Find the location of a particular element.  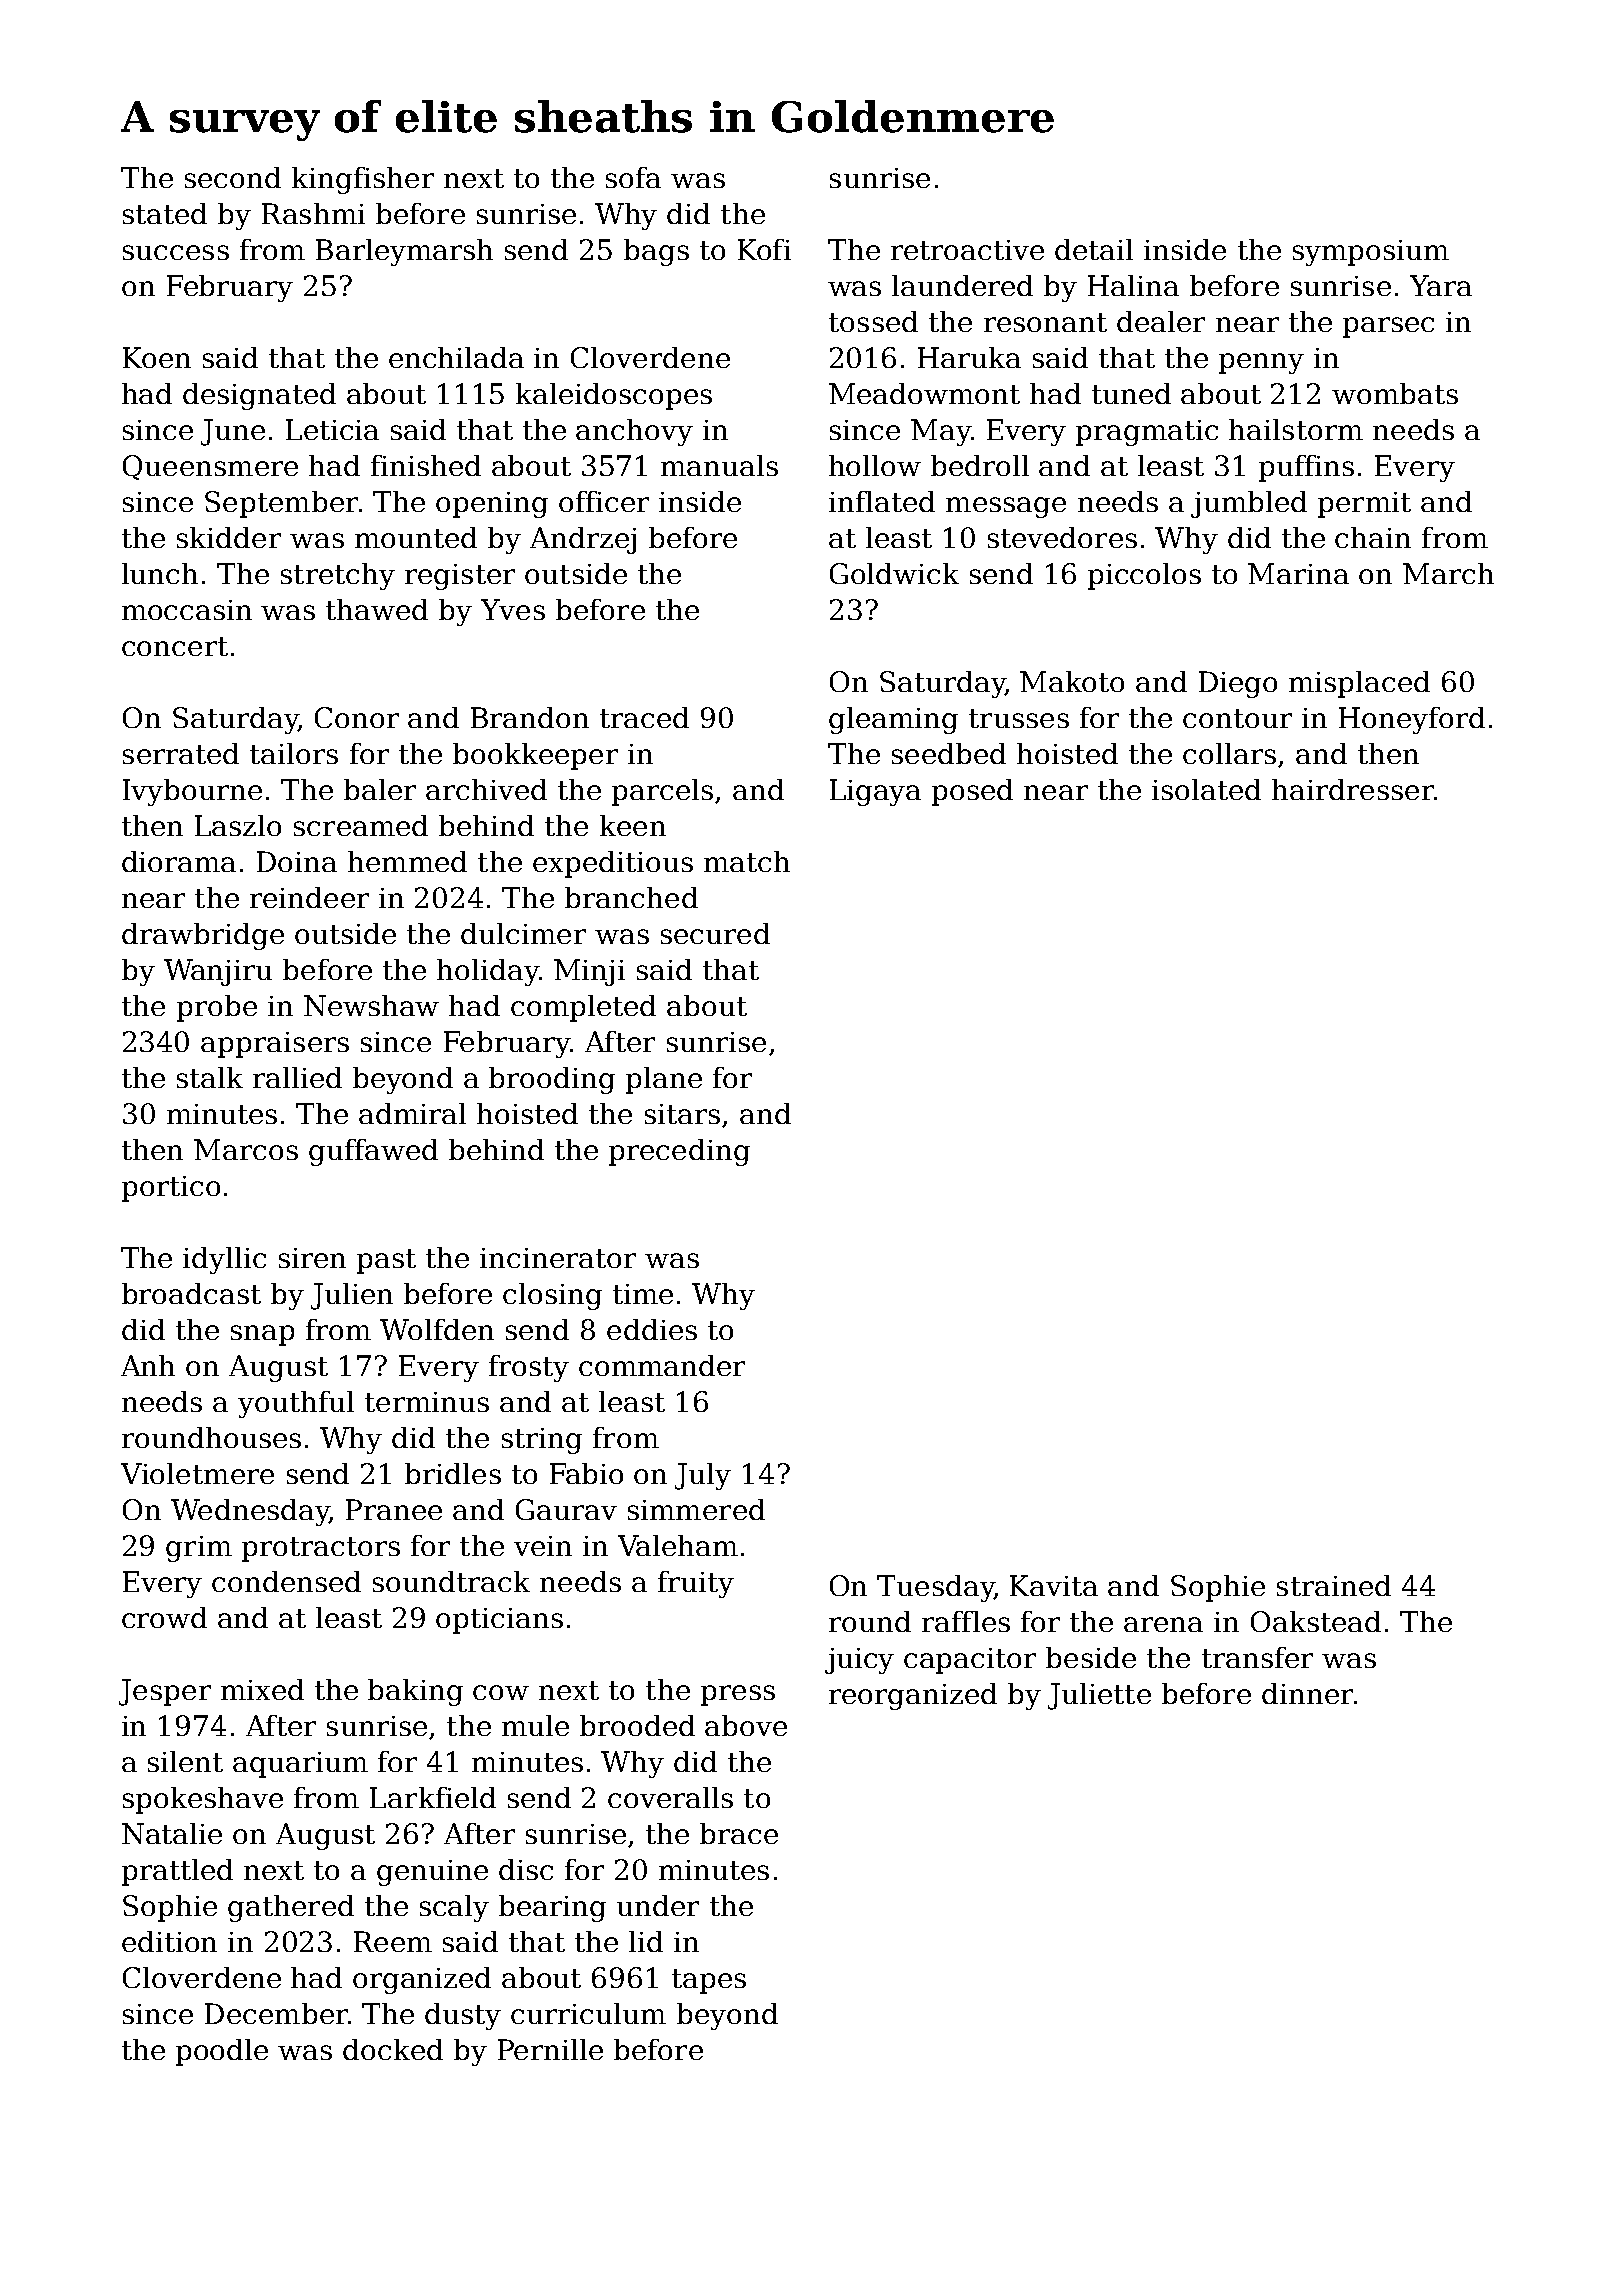

Pernille is located at coordinates (550, 2049).
